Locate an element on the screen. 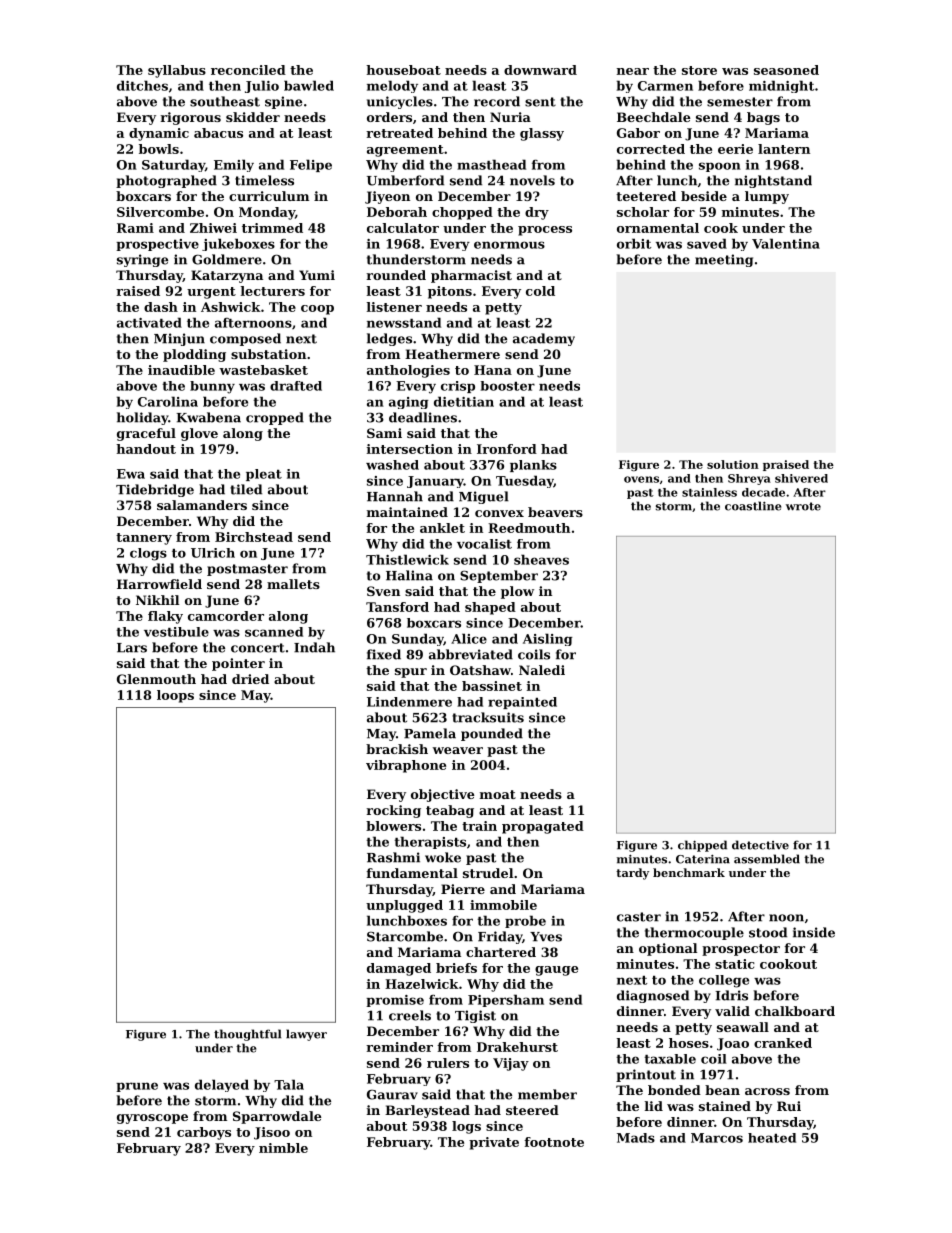 This screenshot has width=952, height=1233. delayed is located at coordinates (222, 1085).
